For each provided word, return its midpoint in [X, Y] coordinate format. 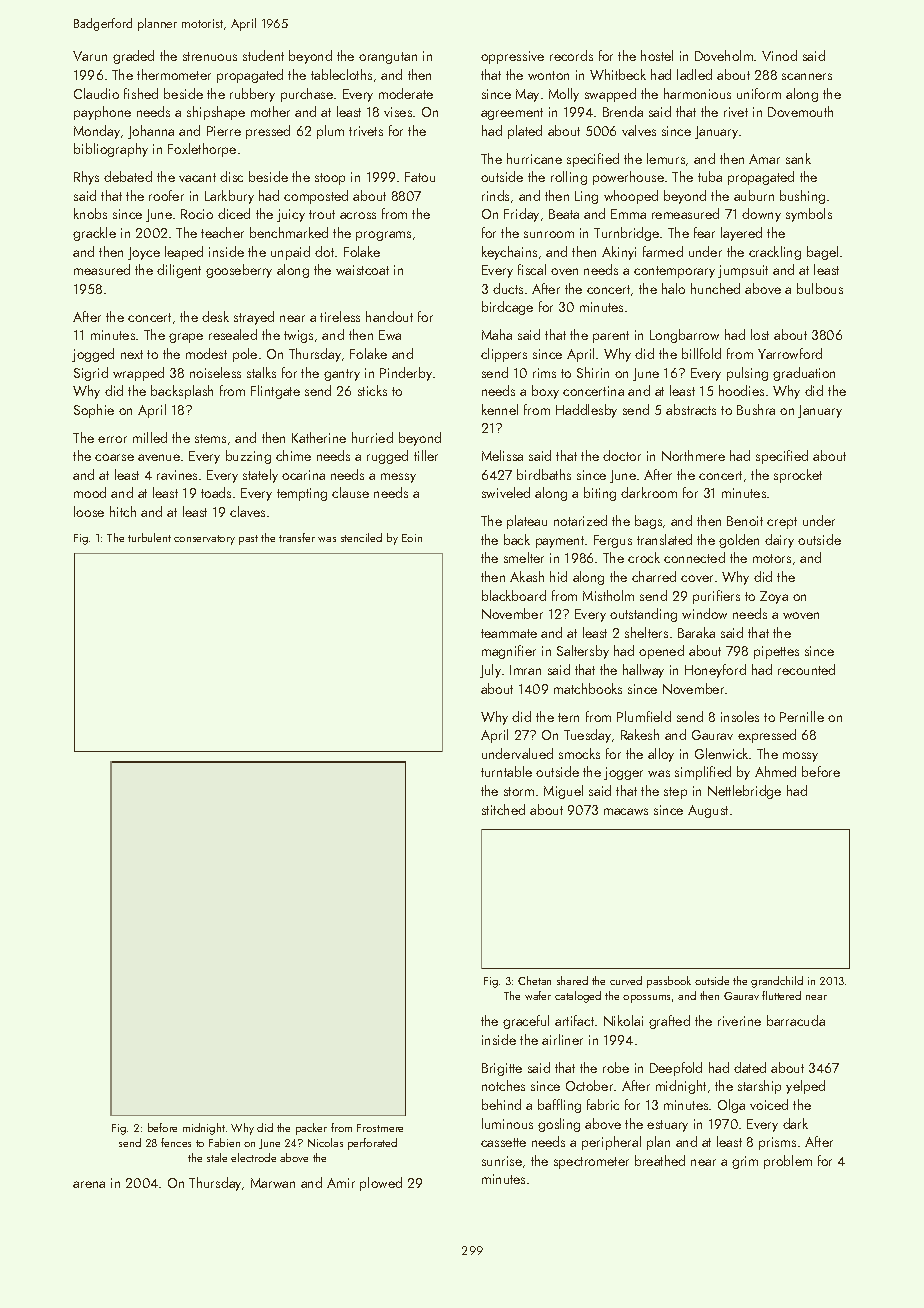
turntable [506, 771]
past [248, 540]
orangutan [388, 58]
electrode [253, 1157]
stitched [503, 809]
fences [176, 1142]
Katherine [319, 437]
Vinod [779, 55]
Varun [90, 56]
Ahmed [775, 771]
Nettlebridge [744, 792]
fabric [603, 1104]
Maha [497, 334]
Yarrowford [790, 353]
